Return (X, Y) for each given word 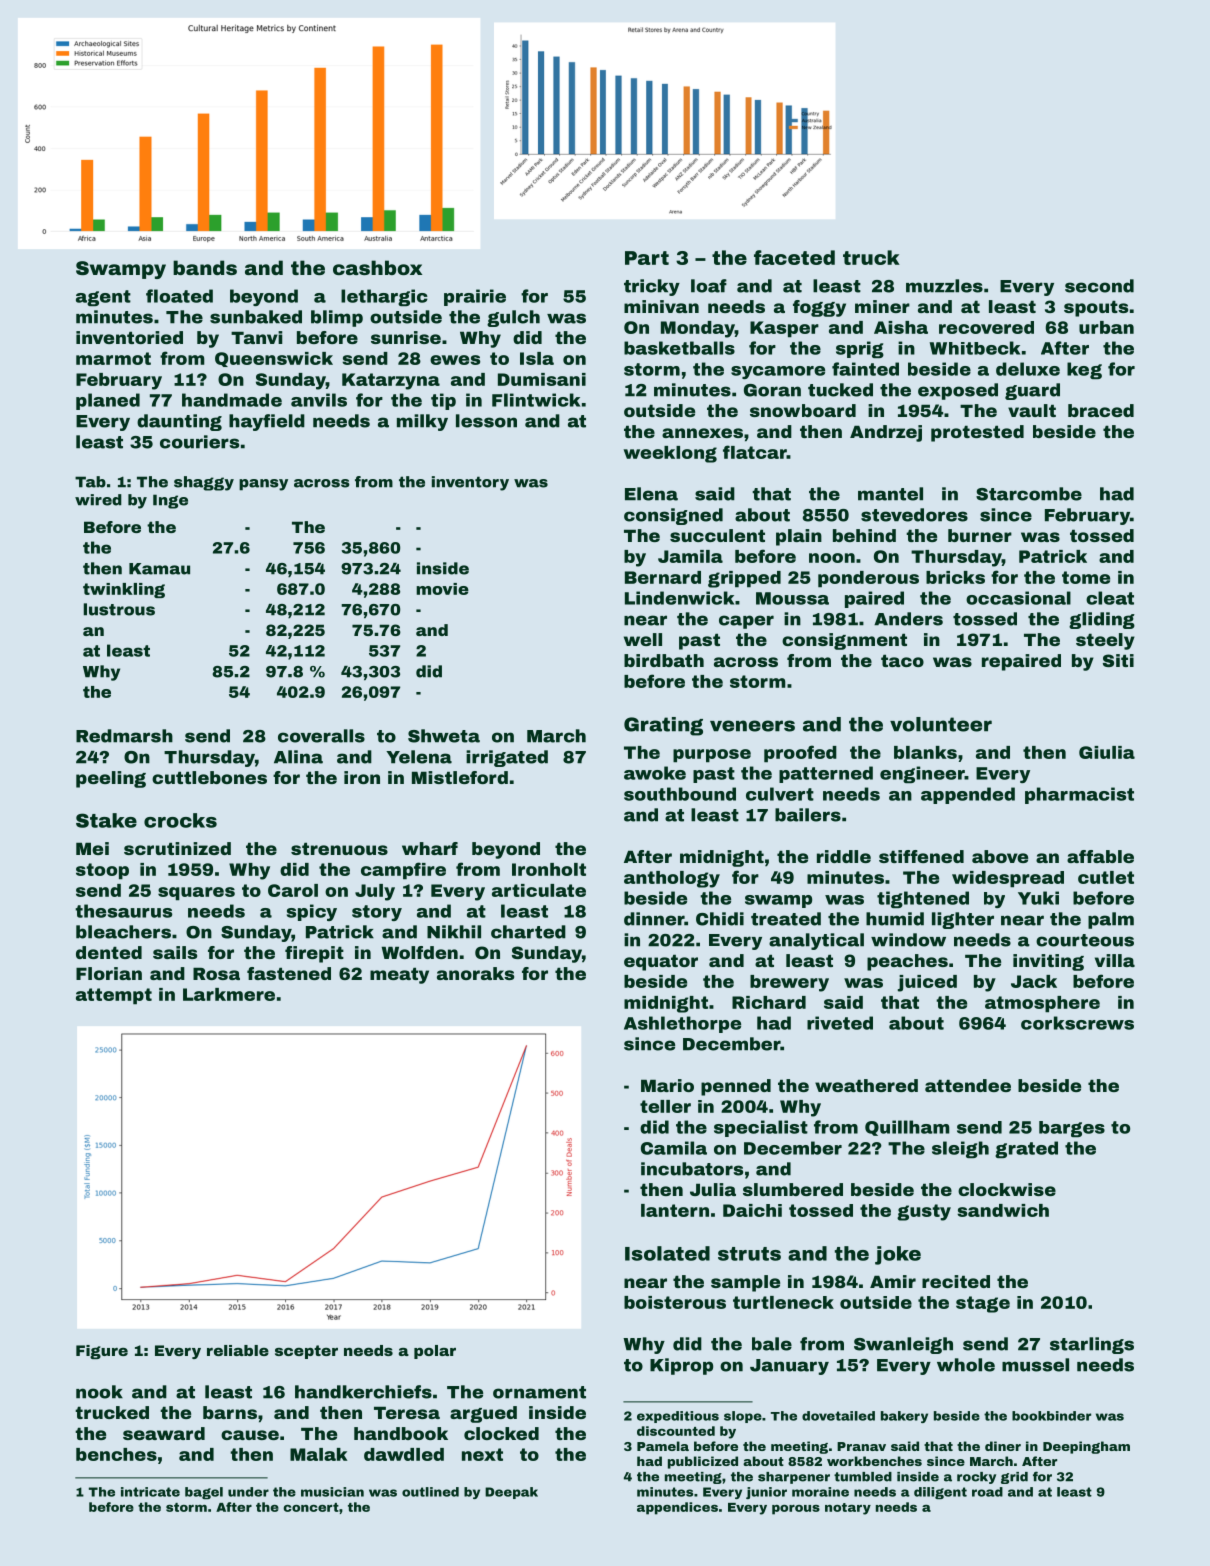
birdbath (664, 660)
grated (1026, 1149)
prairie (475, 297)
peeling (111, 779)
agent (103, 298)
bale (772, 1344)
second (1099, 286)
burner (980, 535)
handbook (401, 1433)
